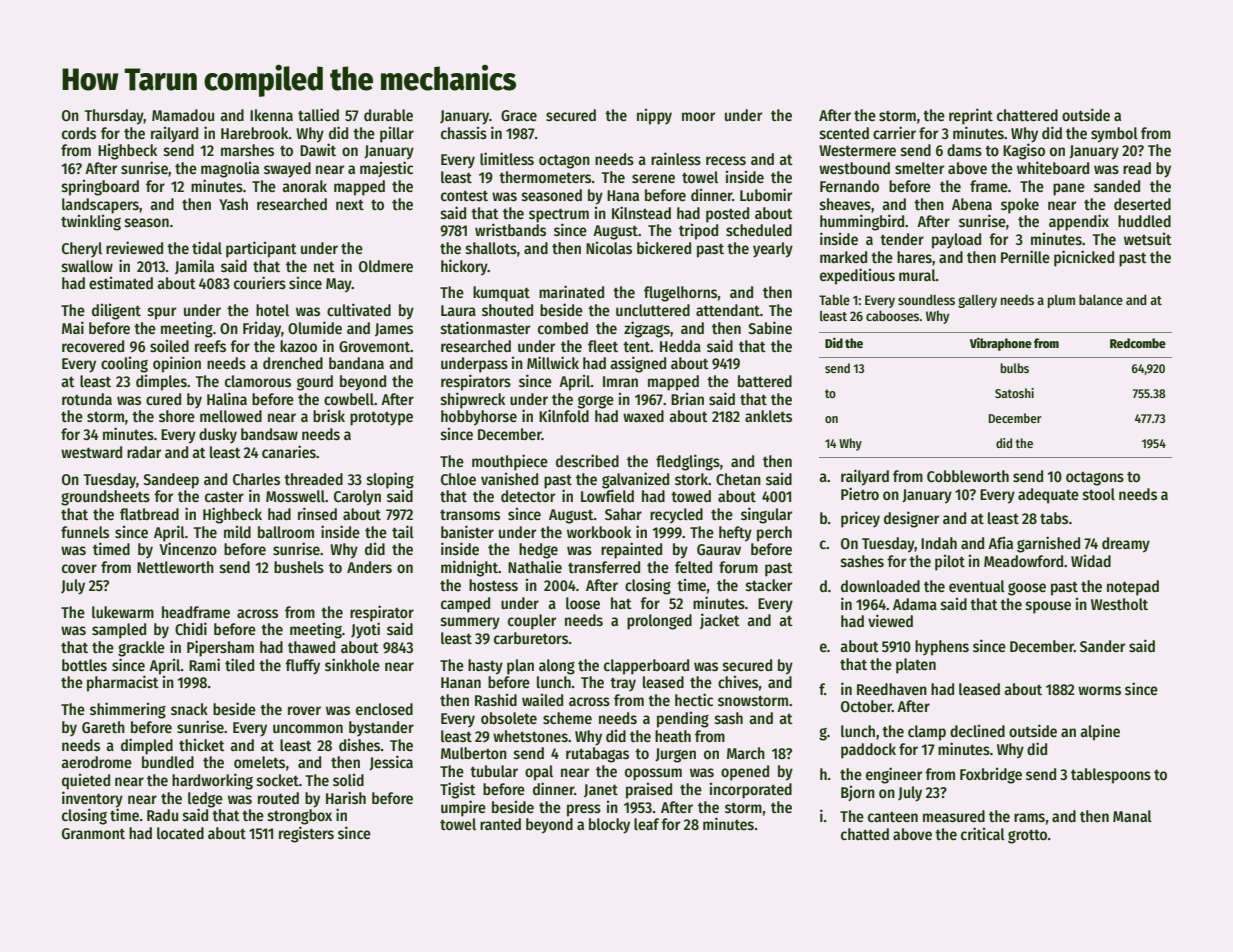  I want to click on midnight, so click(469, 568).
